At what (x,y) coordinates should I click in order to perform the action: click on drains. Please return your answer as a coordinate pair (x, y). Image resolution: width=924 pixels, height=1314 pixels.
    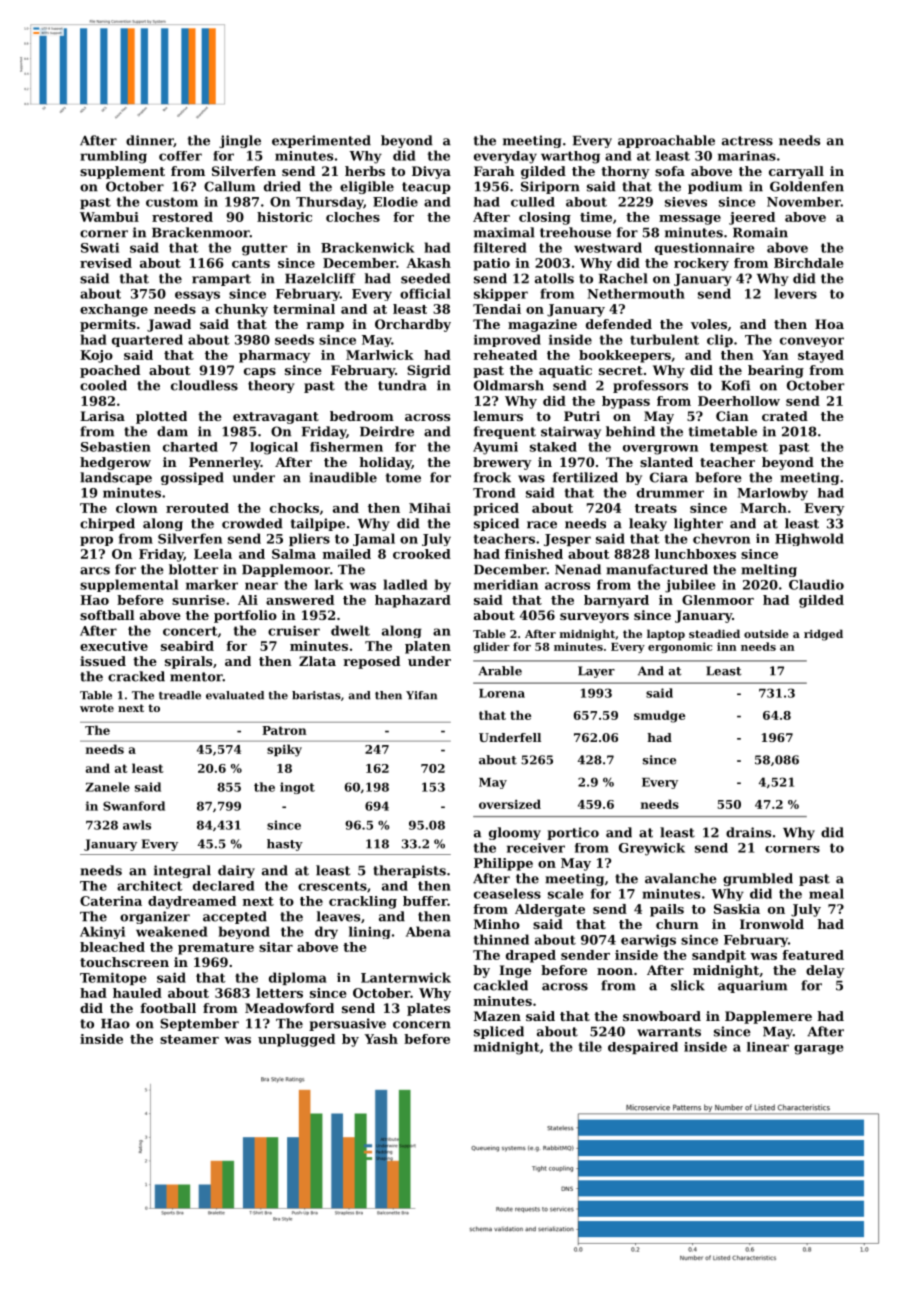
    Looking at the image, I should click on (748, 832).
